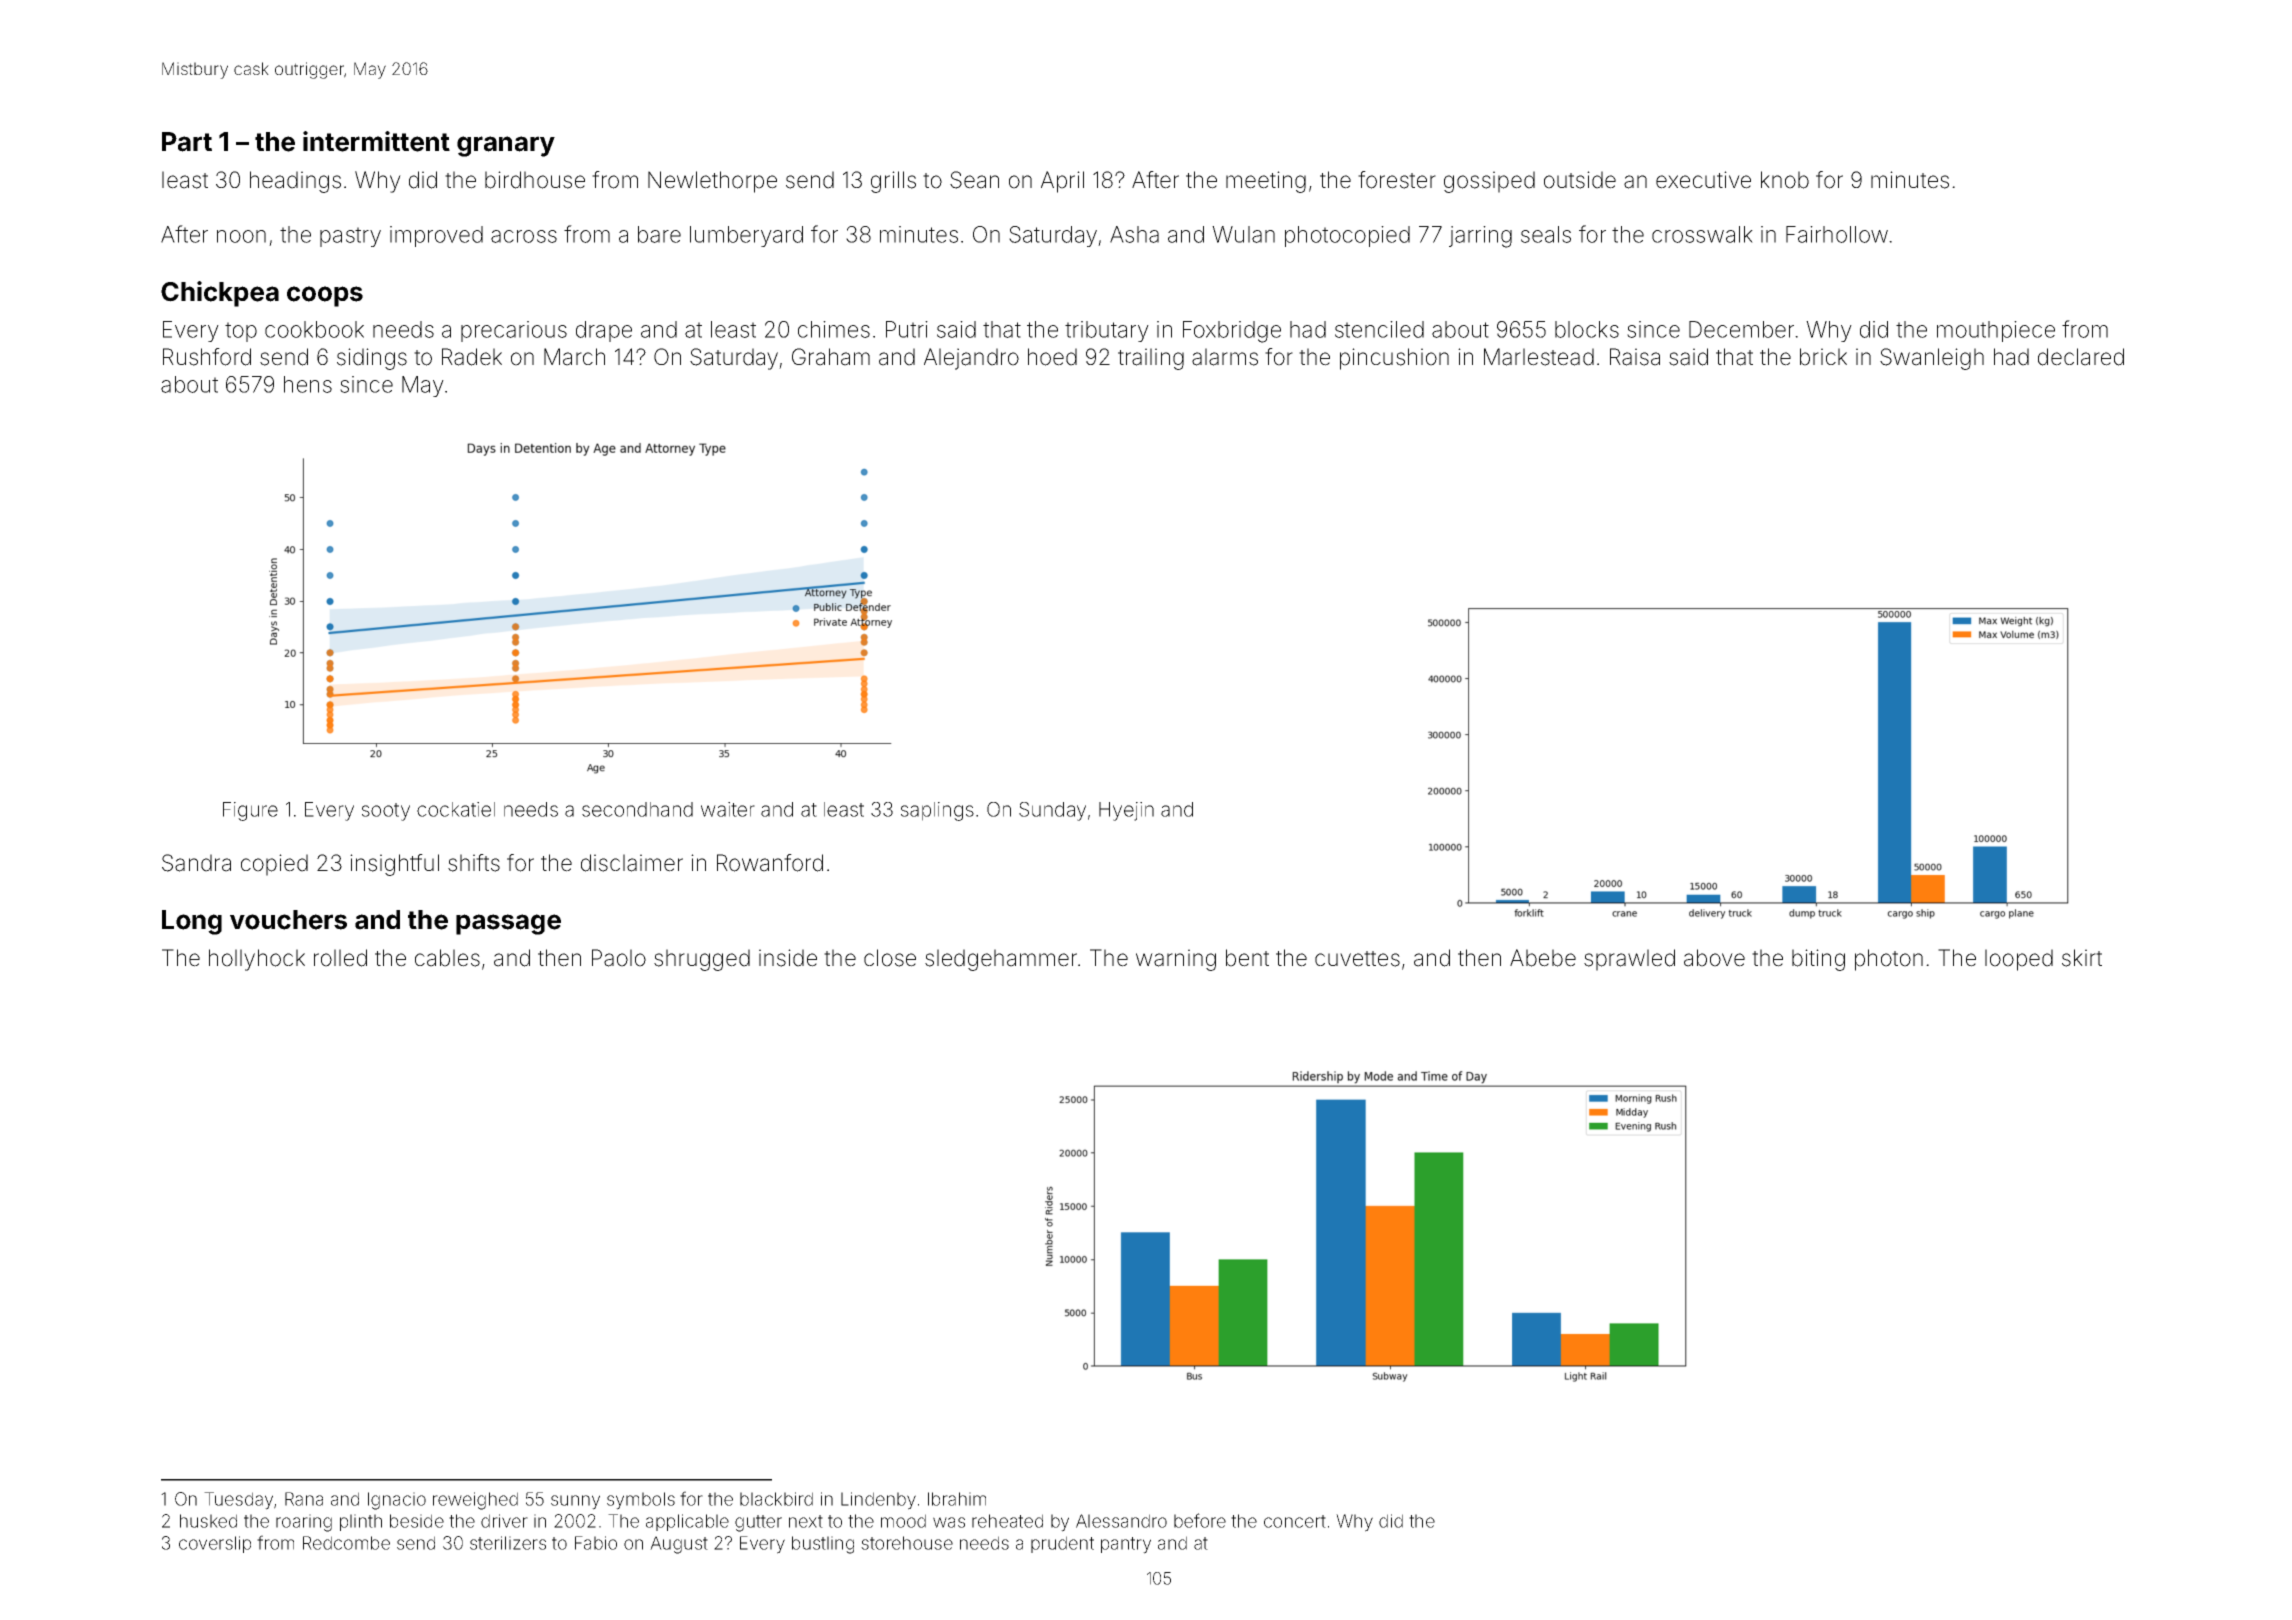 Image resolution: width=2292 pixels, height=1620 pixels. I want to click on concert, so click(1295, 1521).
